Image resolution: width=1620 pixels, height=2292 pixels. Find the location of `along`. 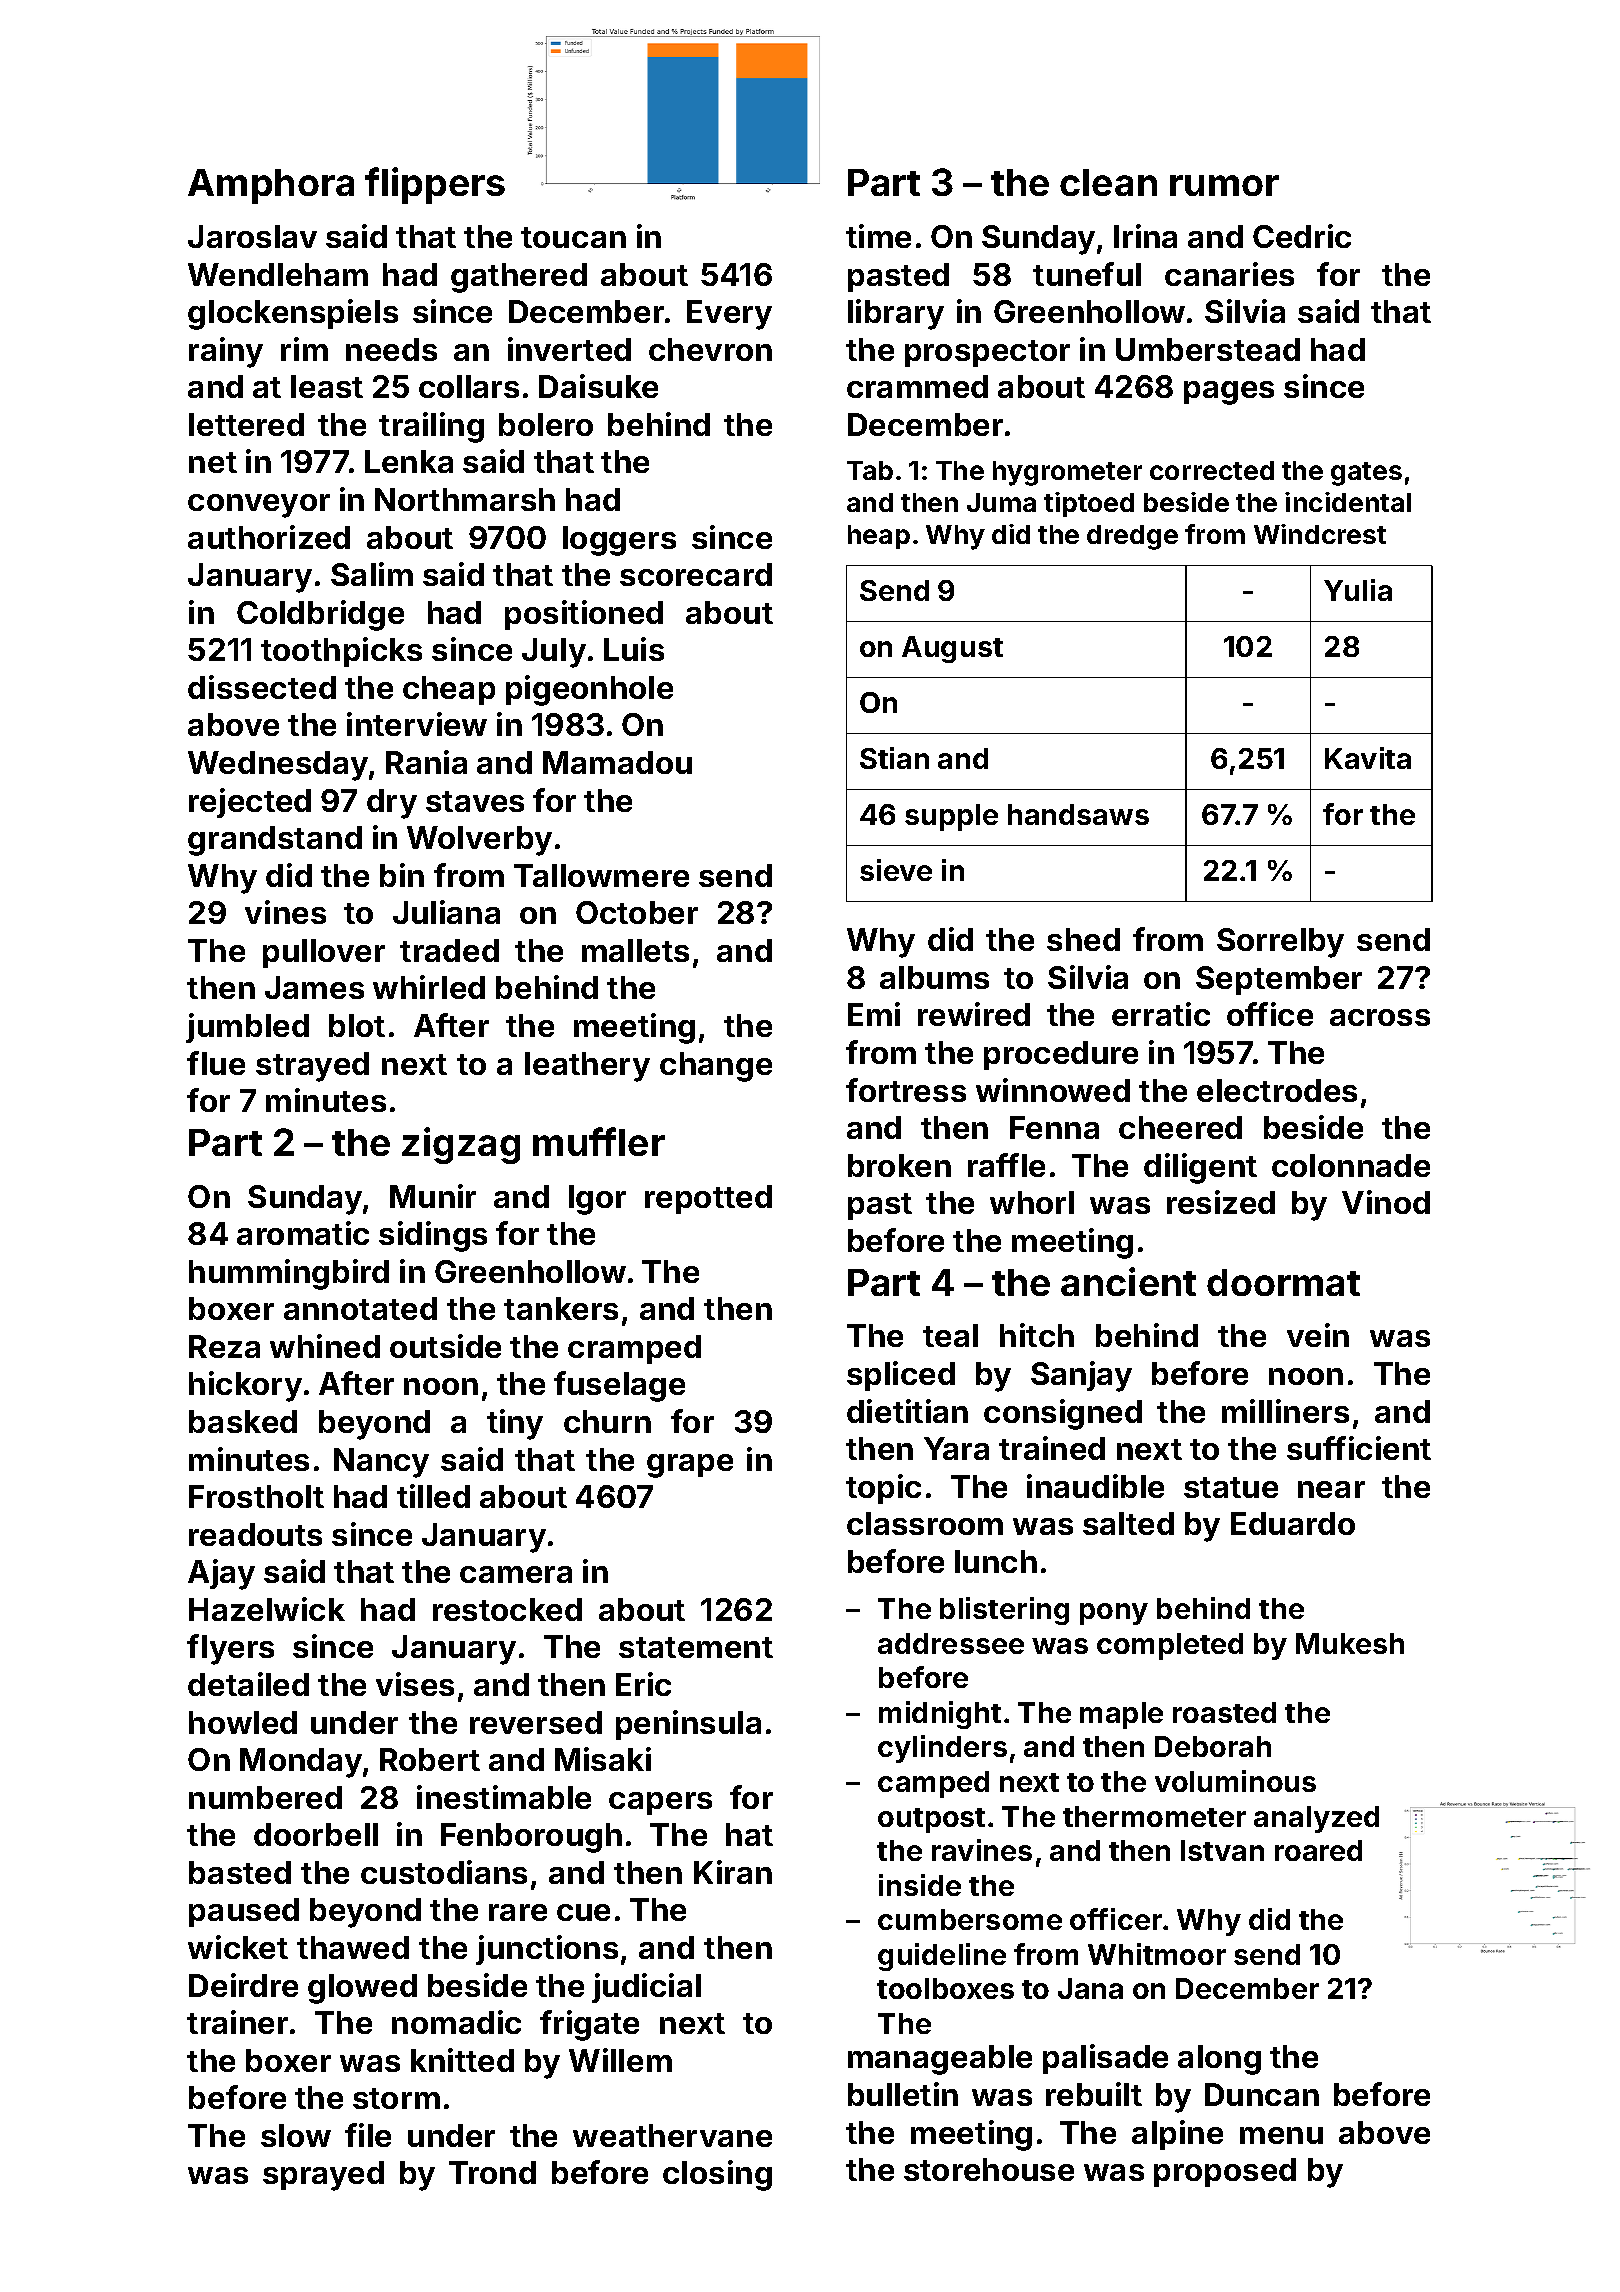

along is located at coordinates (1219, 2060).
